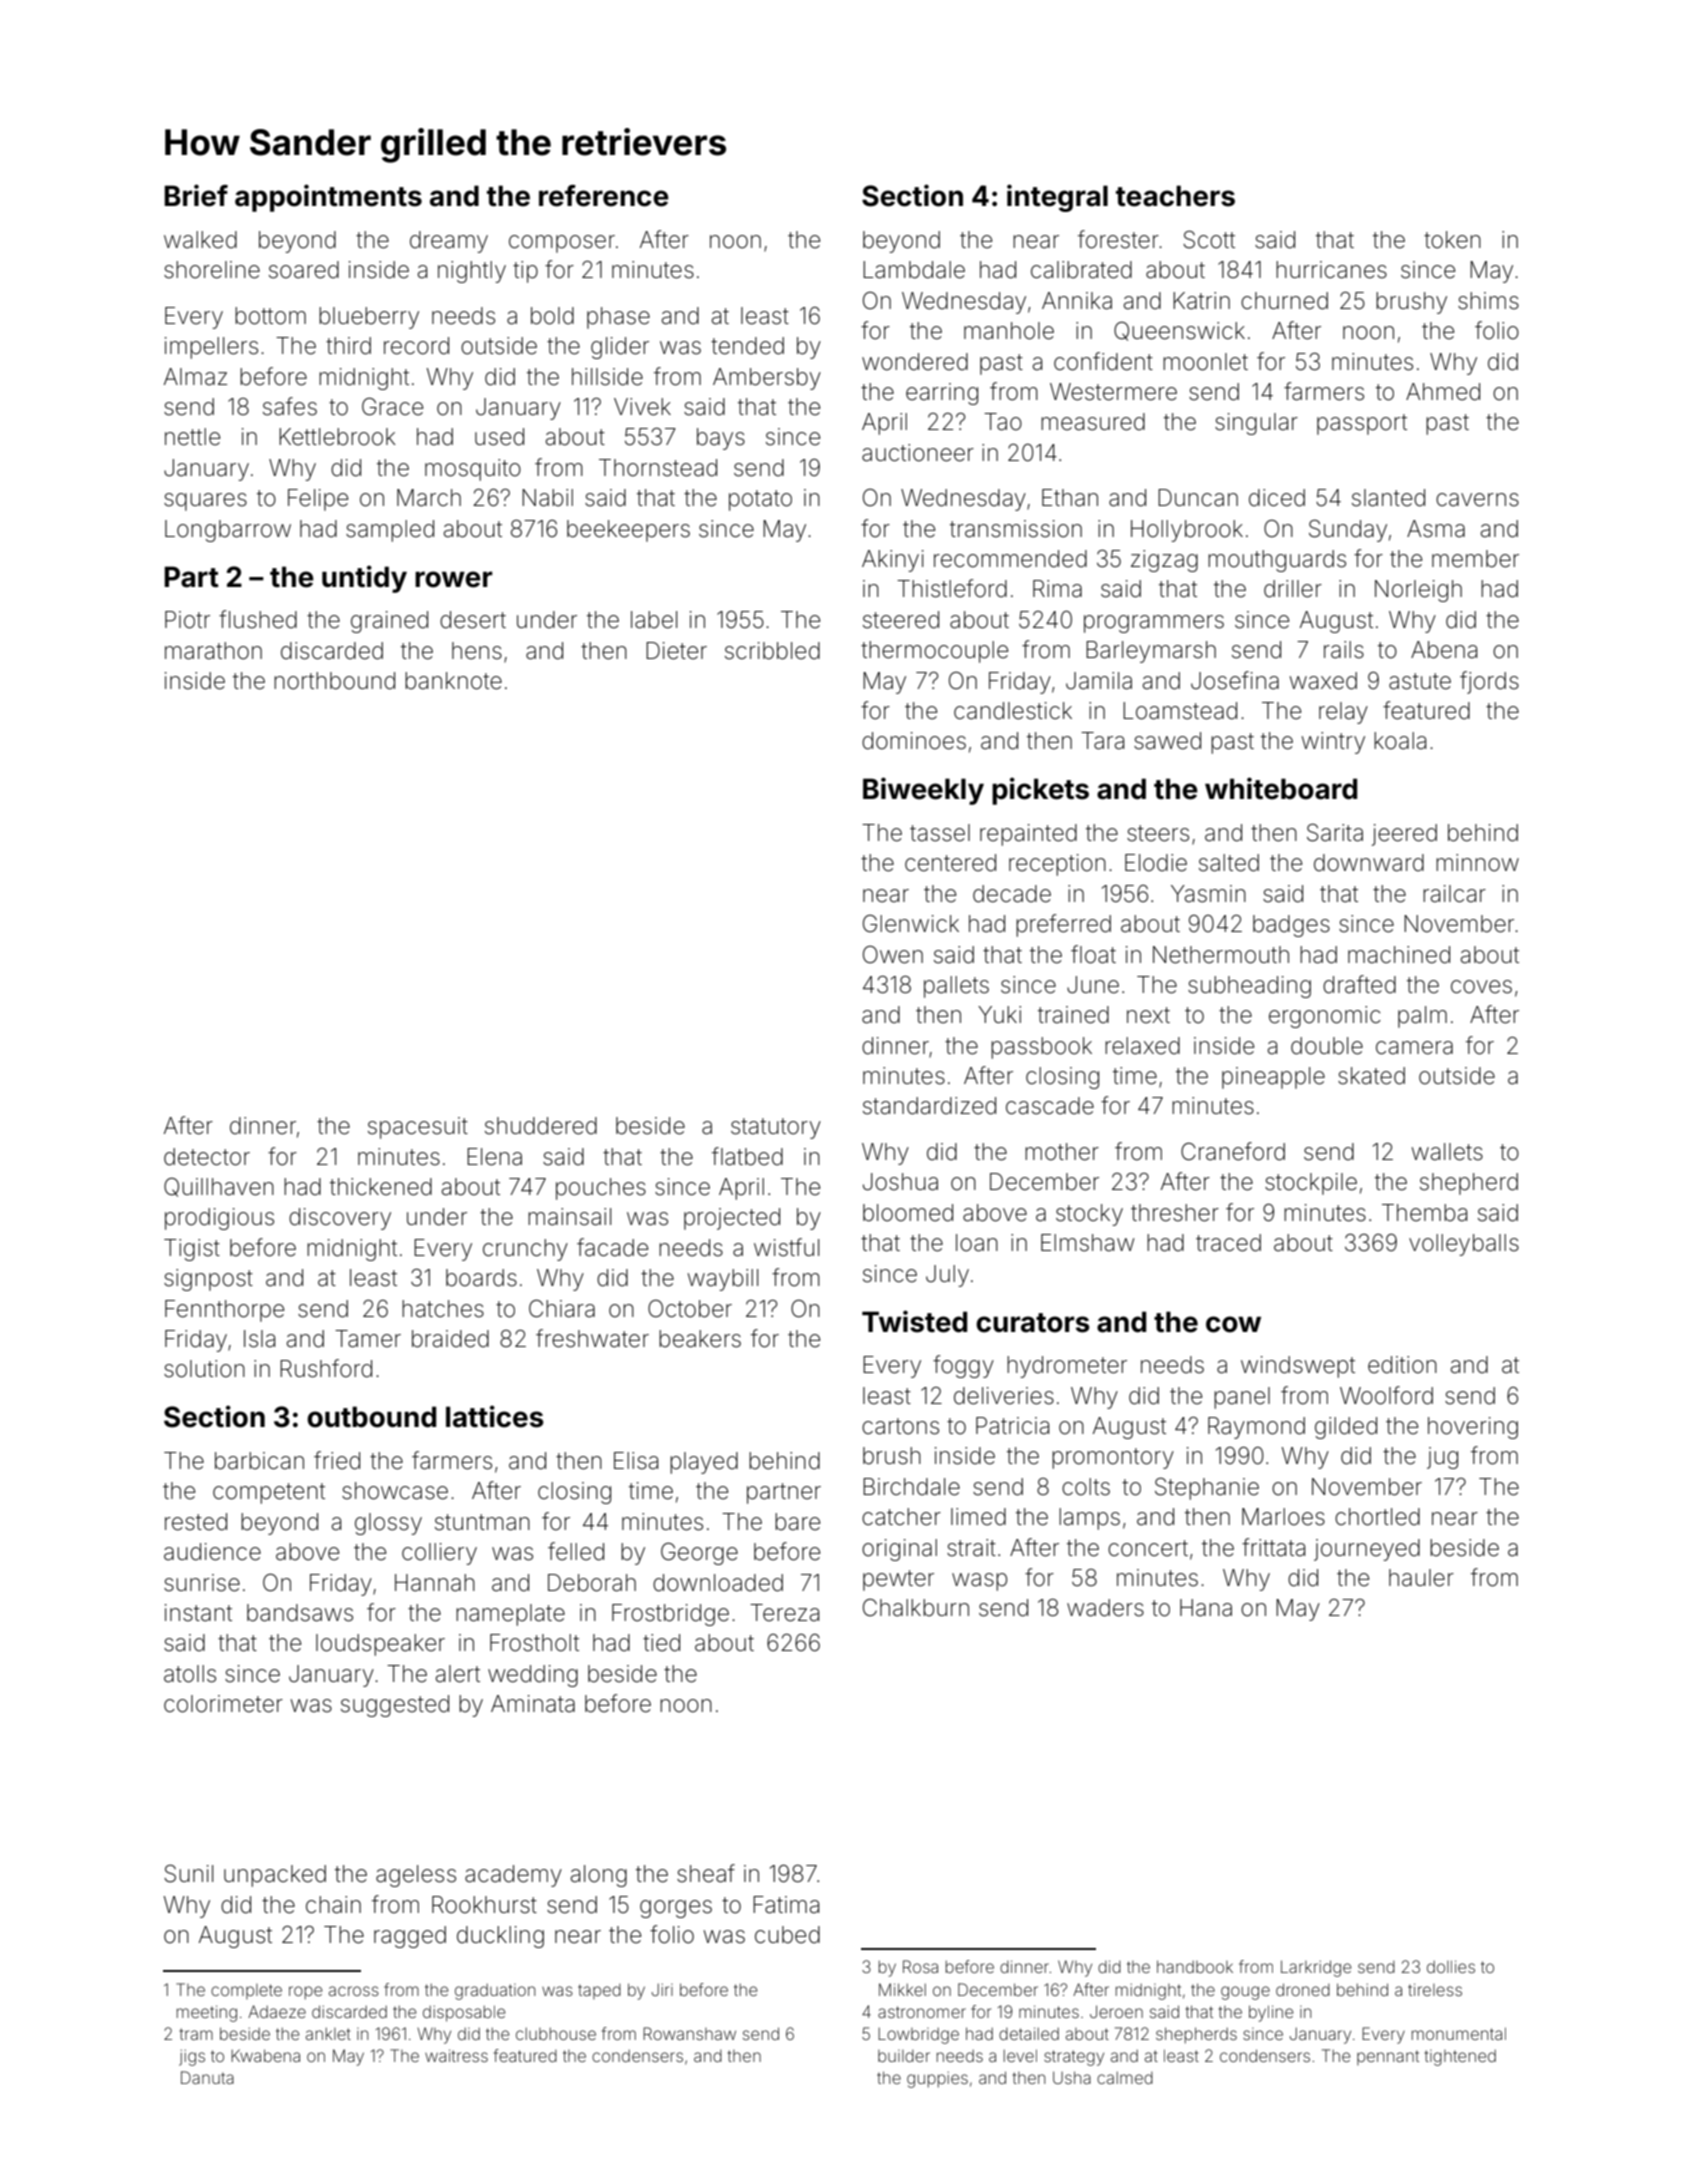 The image size is (1683, 2178). What do you see at coordinates (368, 1339) in the screenshot?
I see `Tamer` at bounding box center [368, 1339].
